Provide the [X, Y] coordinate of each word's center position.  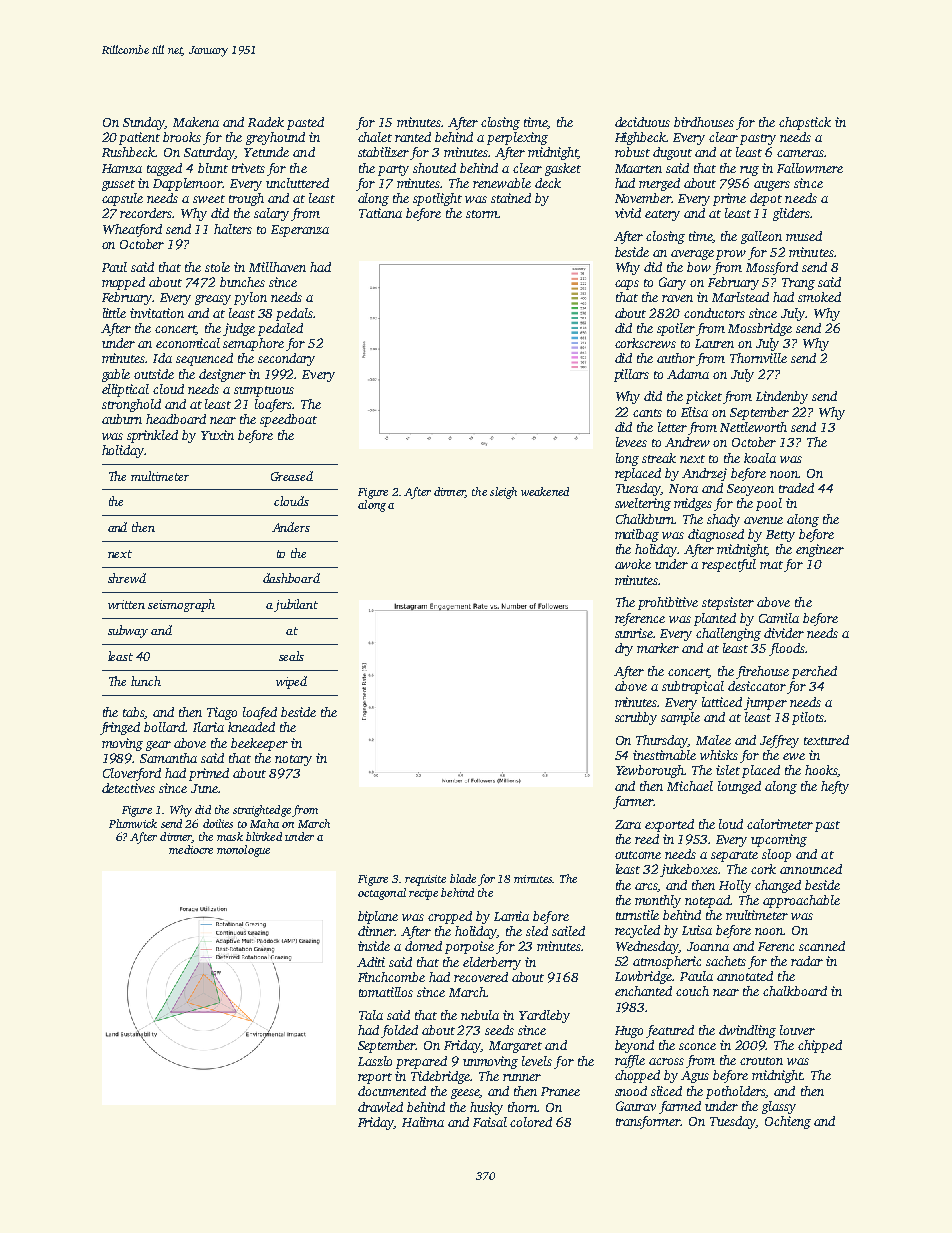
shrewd [127, 578]
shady [723, 520]
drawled [380, 1107]
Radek [266, 122]
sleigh [503, 493]
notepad [708, 901]
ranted [413, 137]
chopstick [805, 123]
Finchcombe [391, 977]
